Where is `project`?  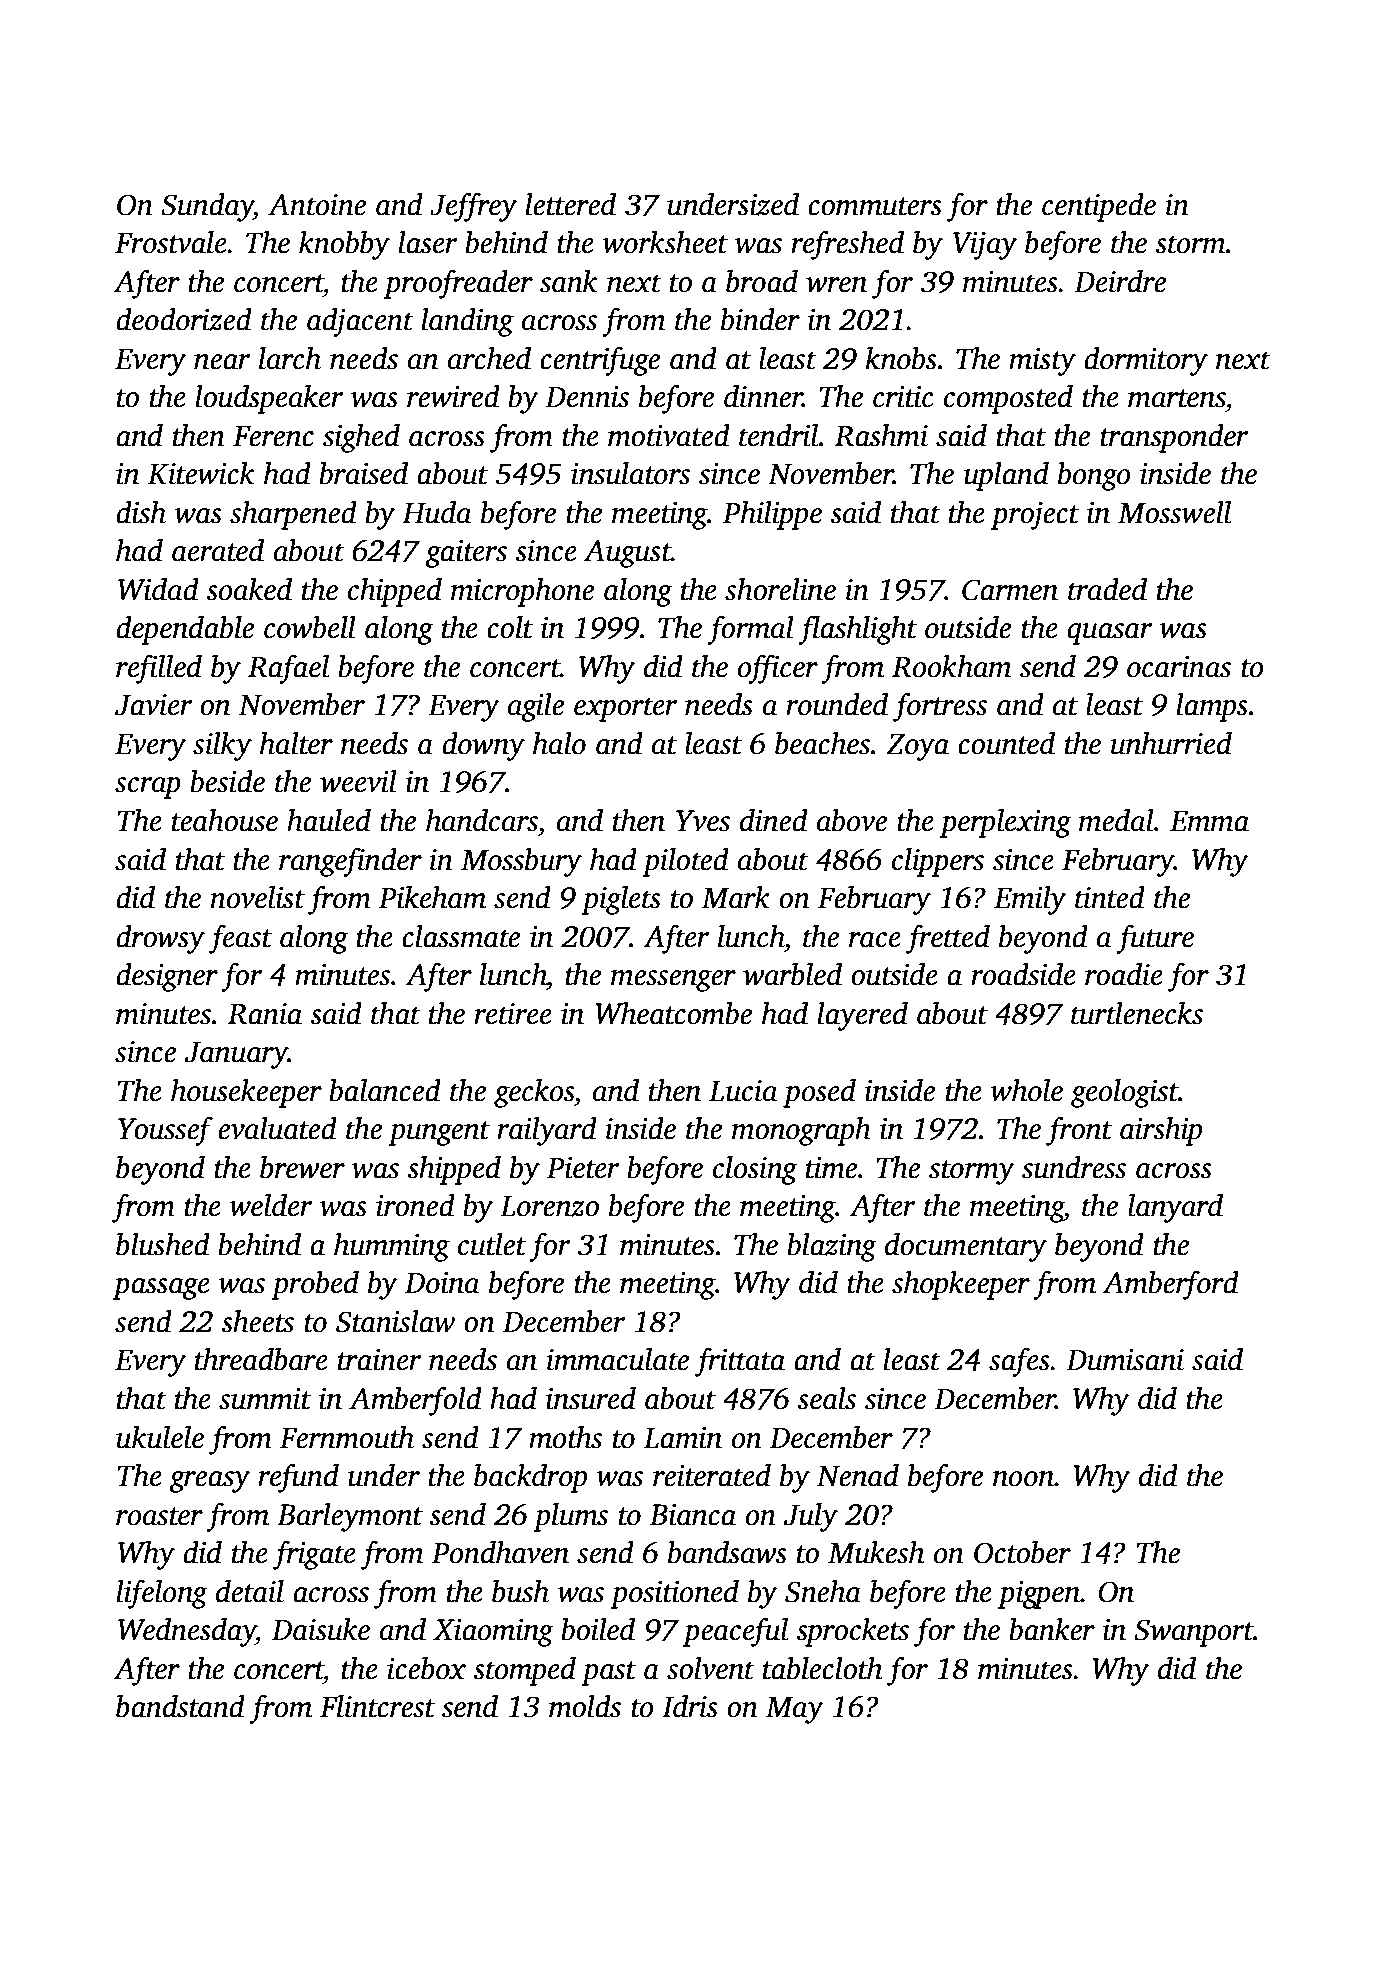 project is located at coordinates (1035, 516).
